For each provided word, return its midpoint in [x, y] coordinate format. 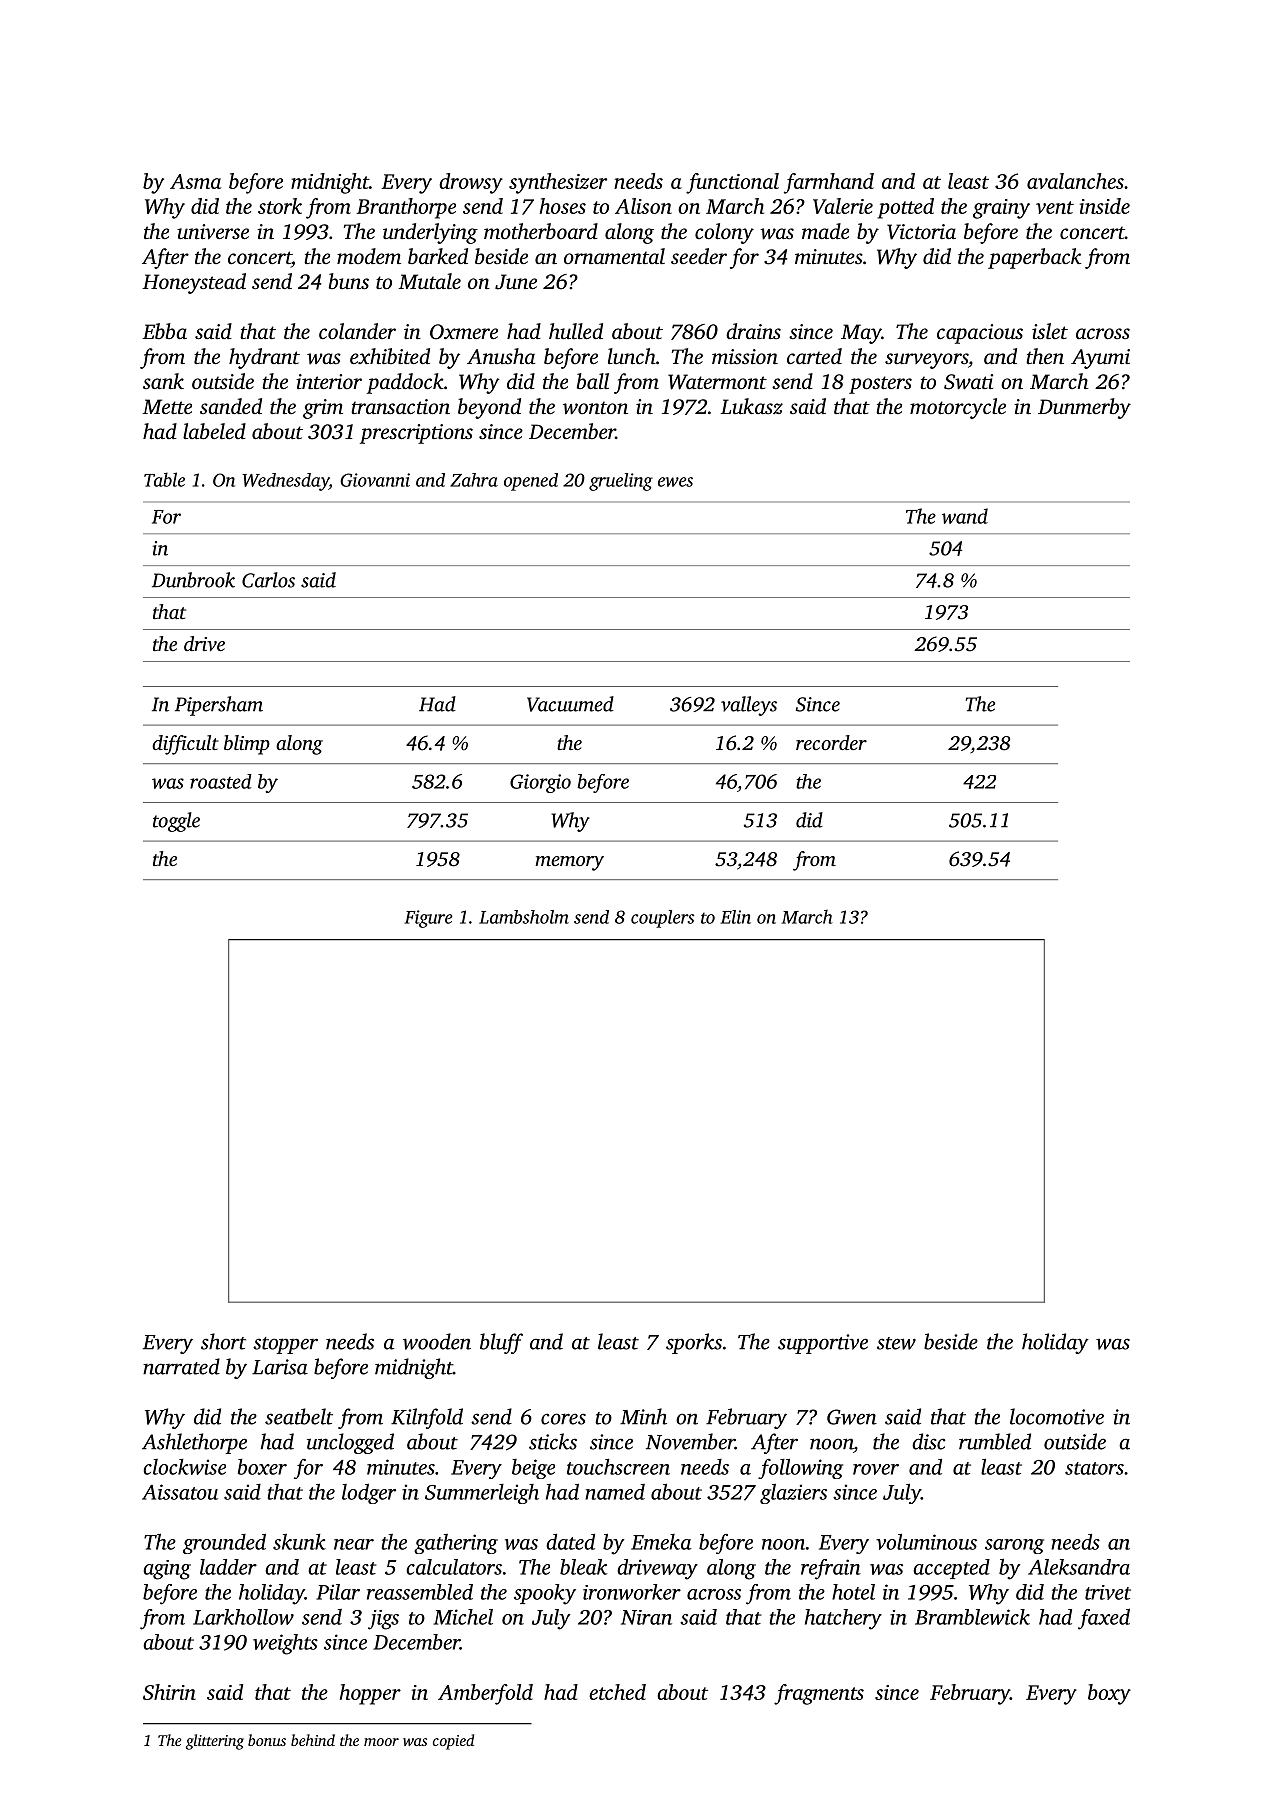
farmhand [829, 183]
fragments [819, 1694]
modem [369, 256]
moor [381, 1742]
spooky [545, 1594]
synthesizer [558, 183]
